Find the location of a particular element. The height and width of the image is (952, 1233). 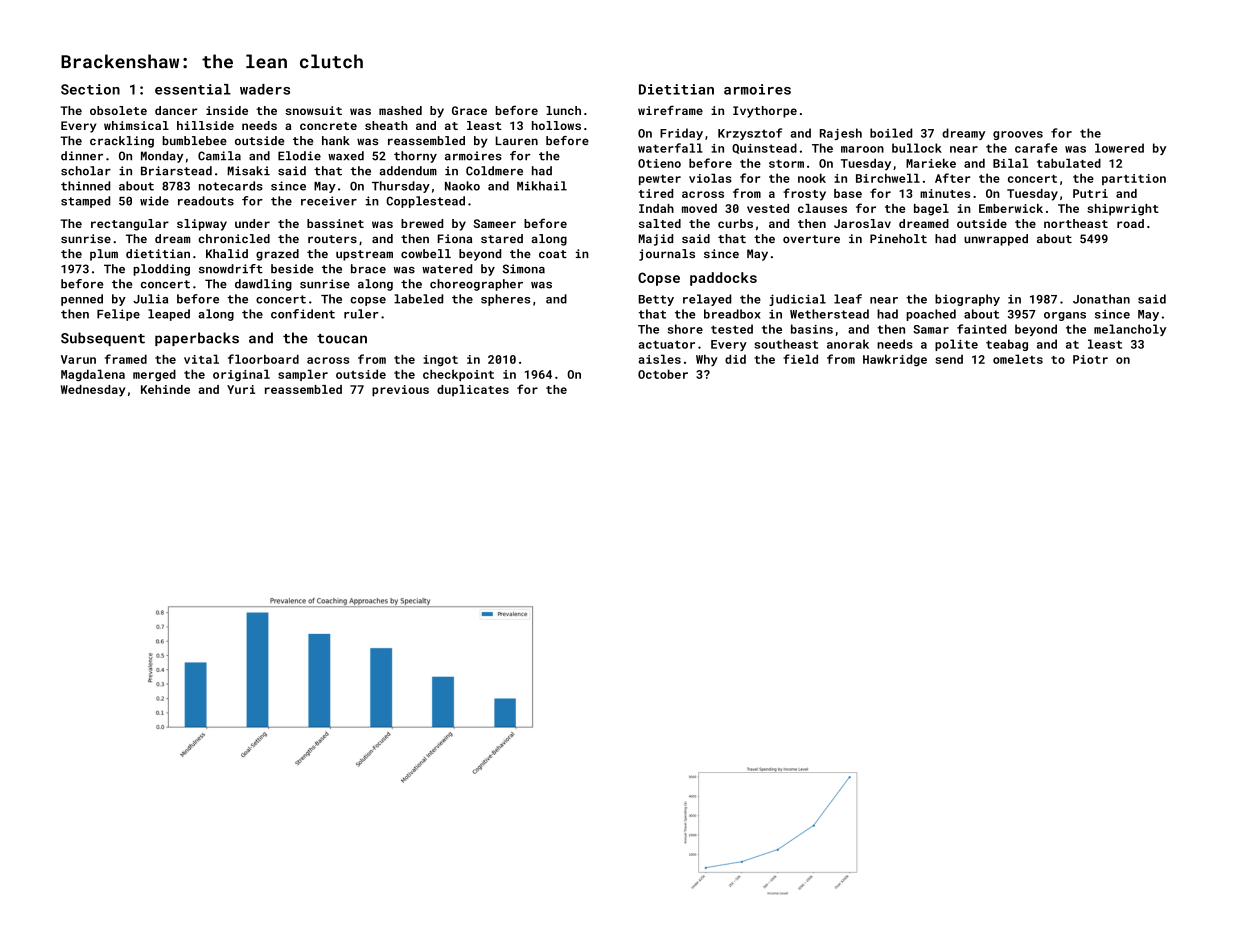

tired is located at coordinates (656, 193).
